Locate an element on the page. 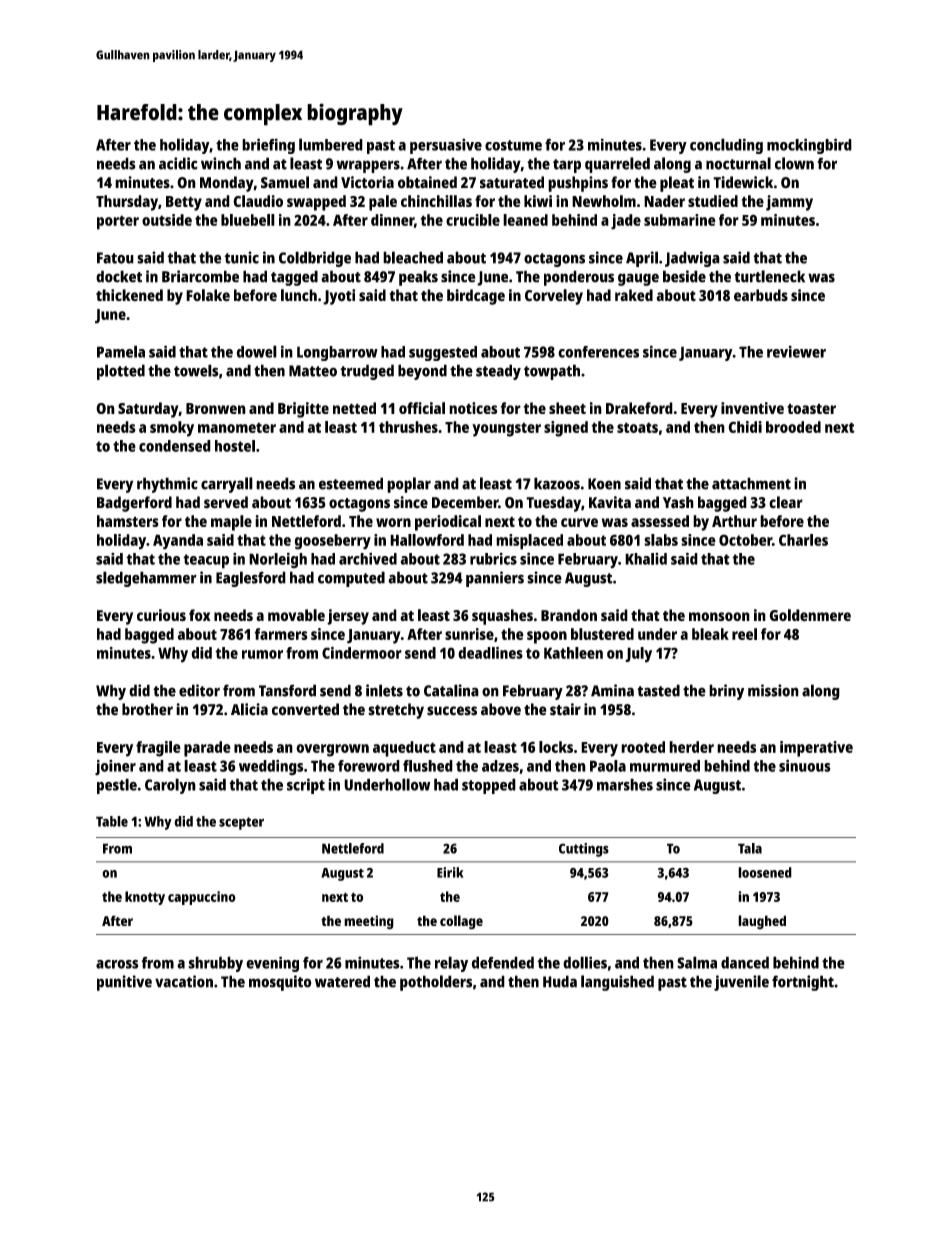 This page has height=1233, width=952. sinuous is located at coordinates (805, 765).
